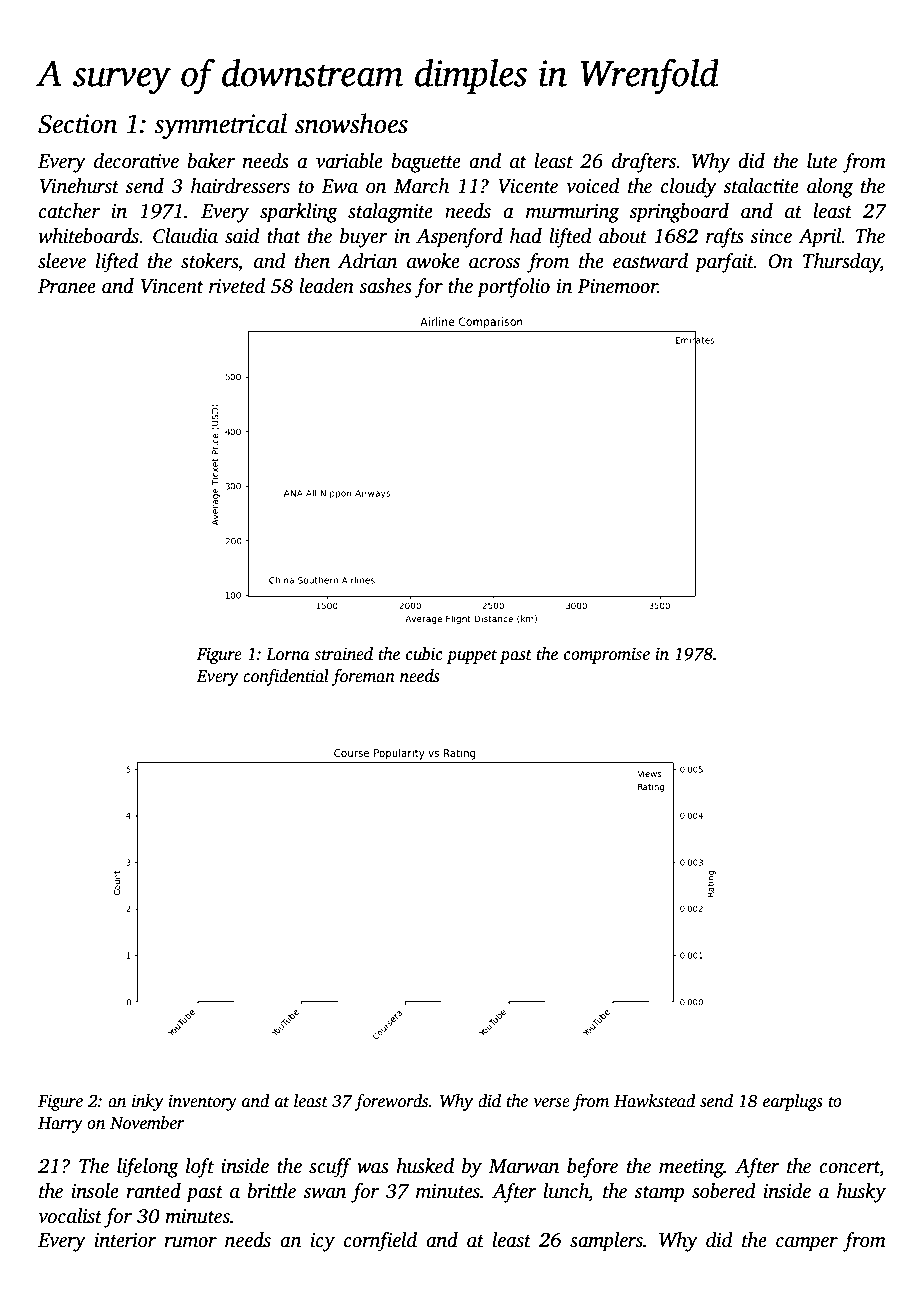 The image size is (924, 1308). I want to click on Section, so click(77, 124).
